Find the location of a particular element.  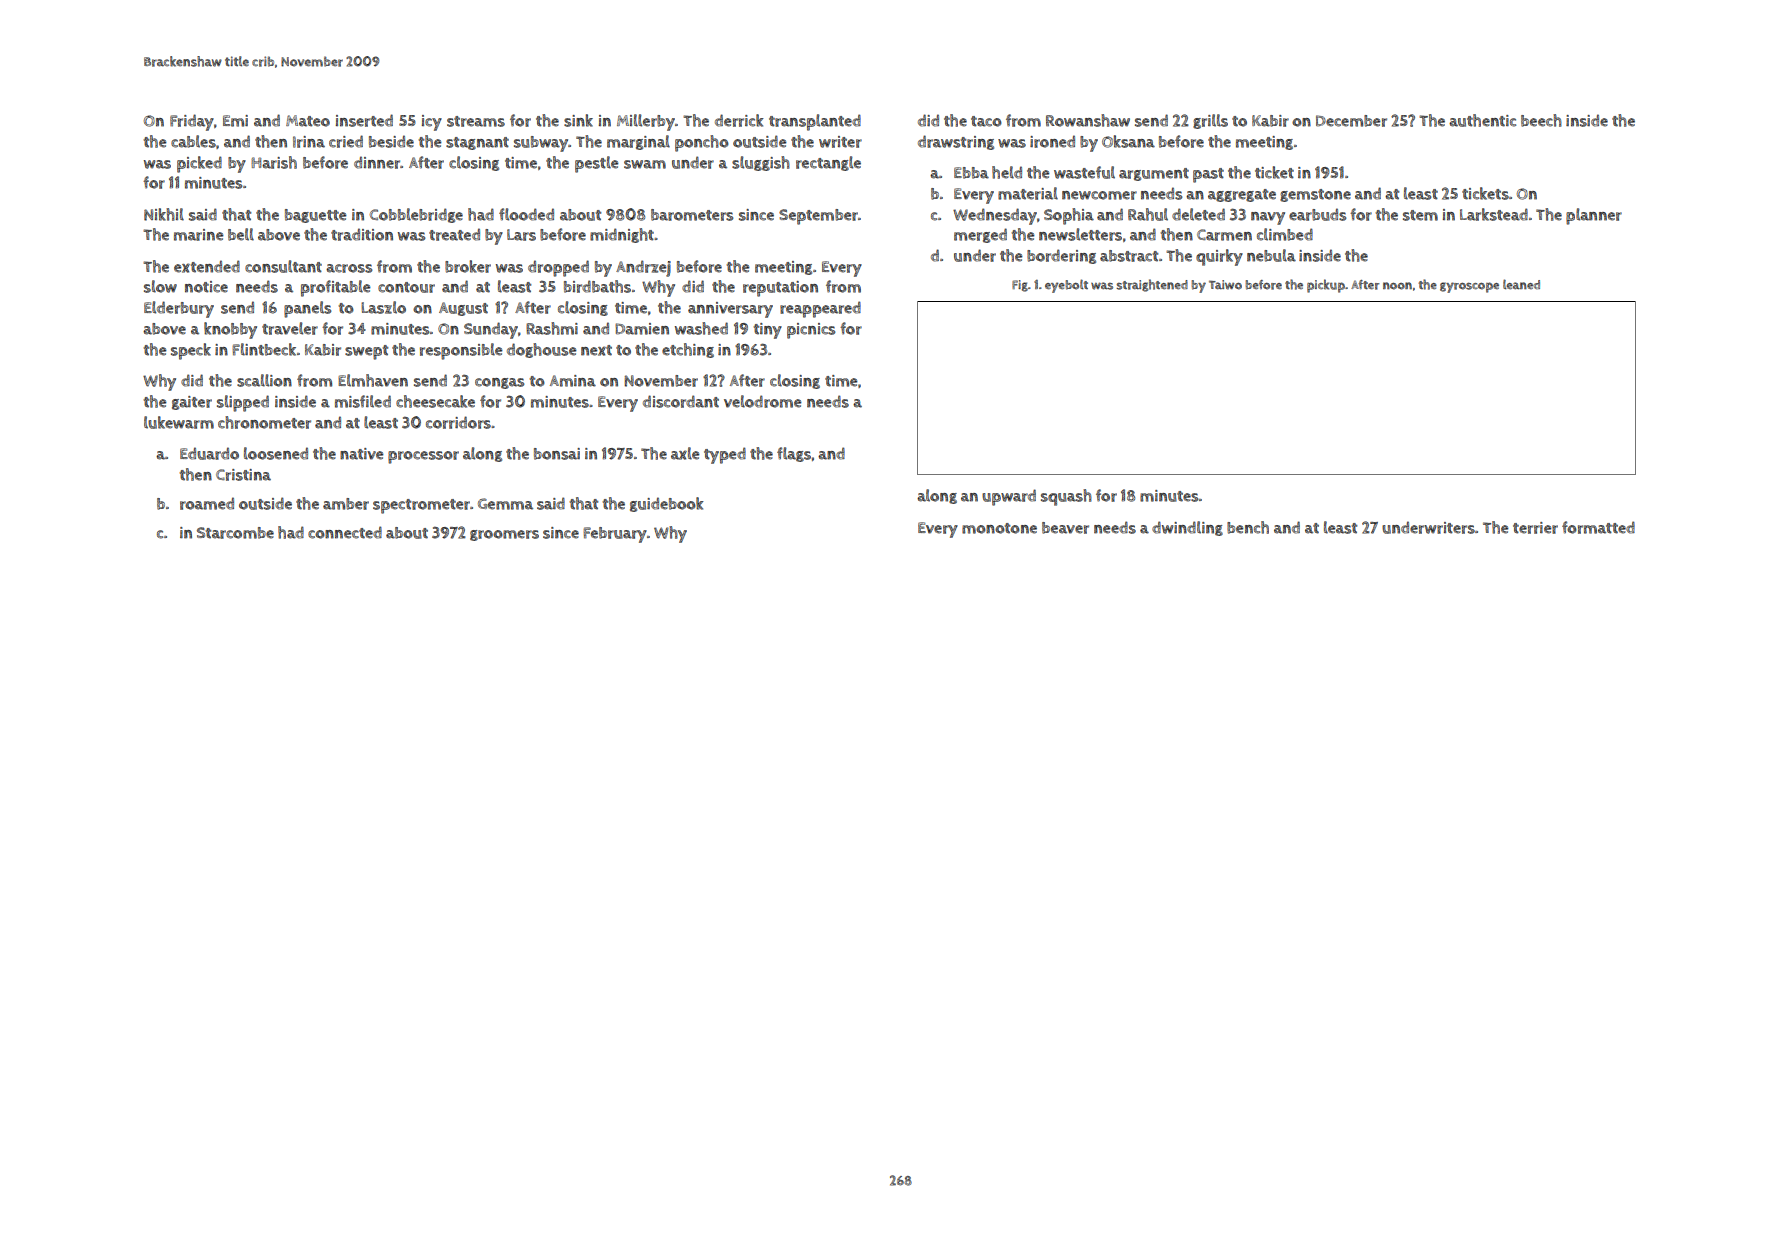

beaver is located at coordinates (1065, 528).
